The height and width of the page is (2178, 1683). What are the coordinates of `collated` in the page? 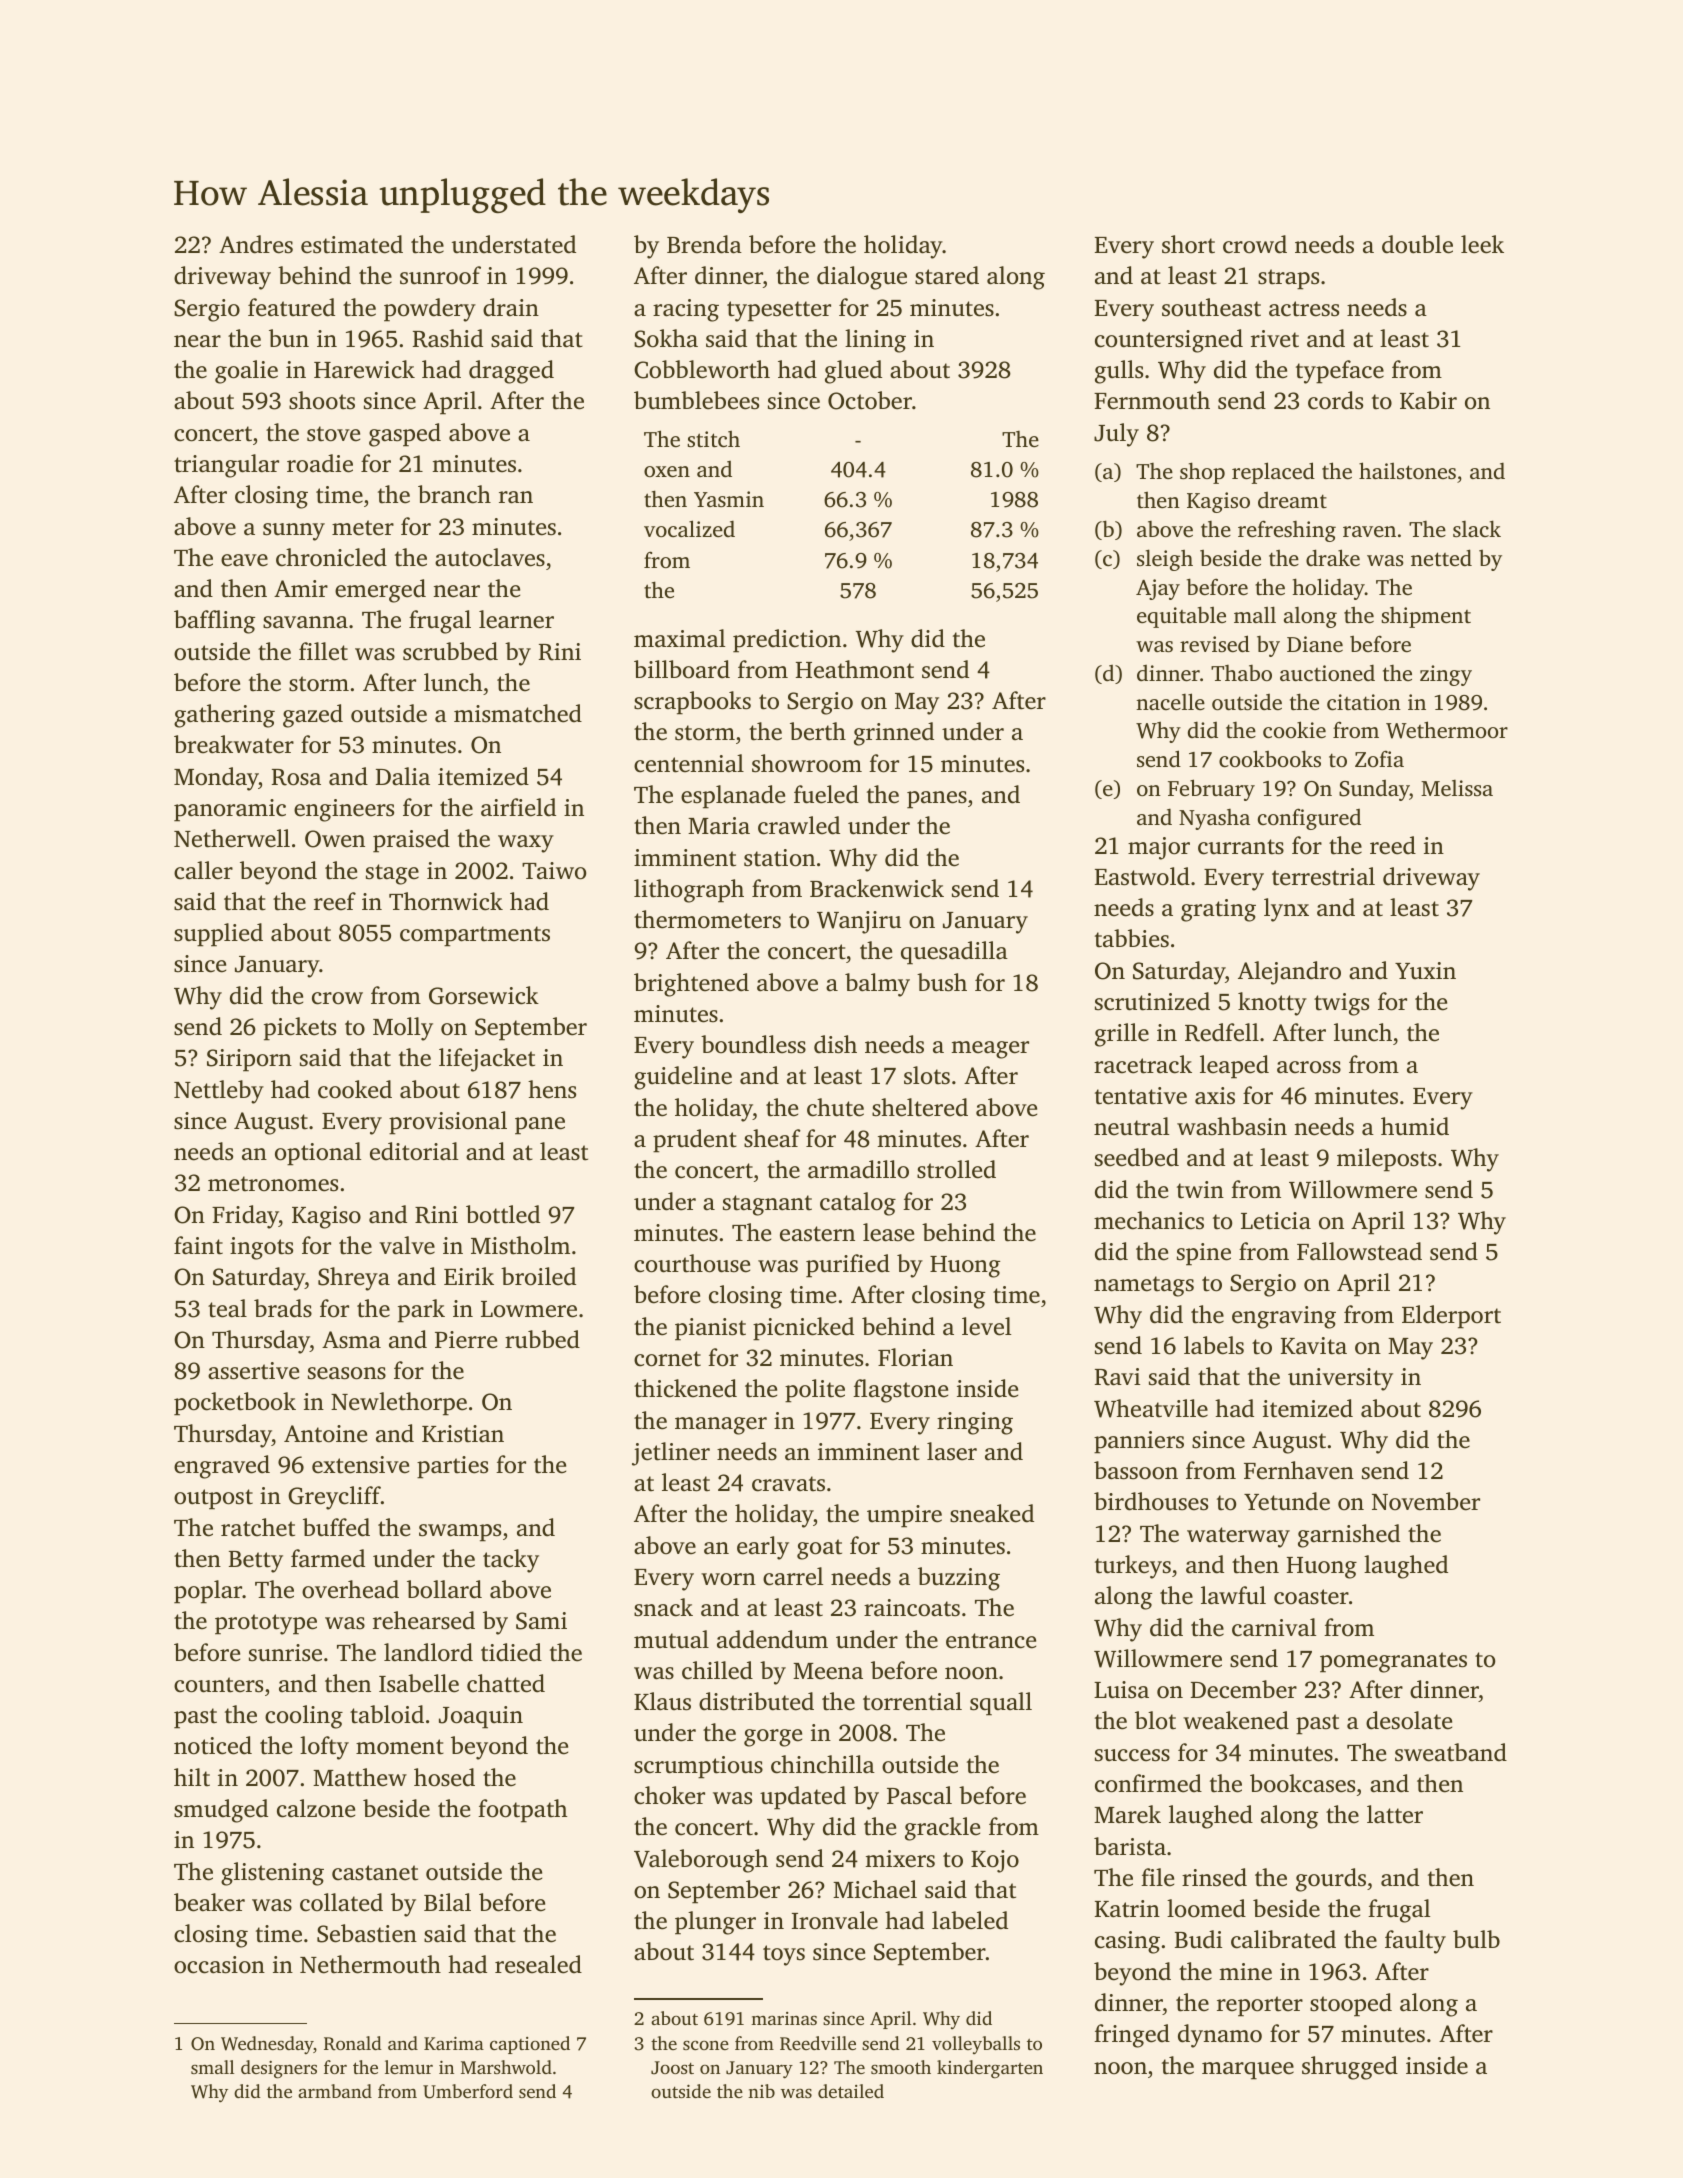 It's located at (341, 1902).
